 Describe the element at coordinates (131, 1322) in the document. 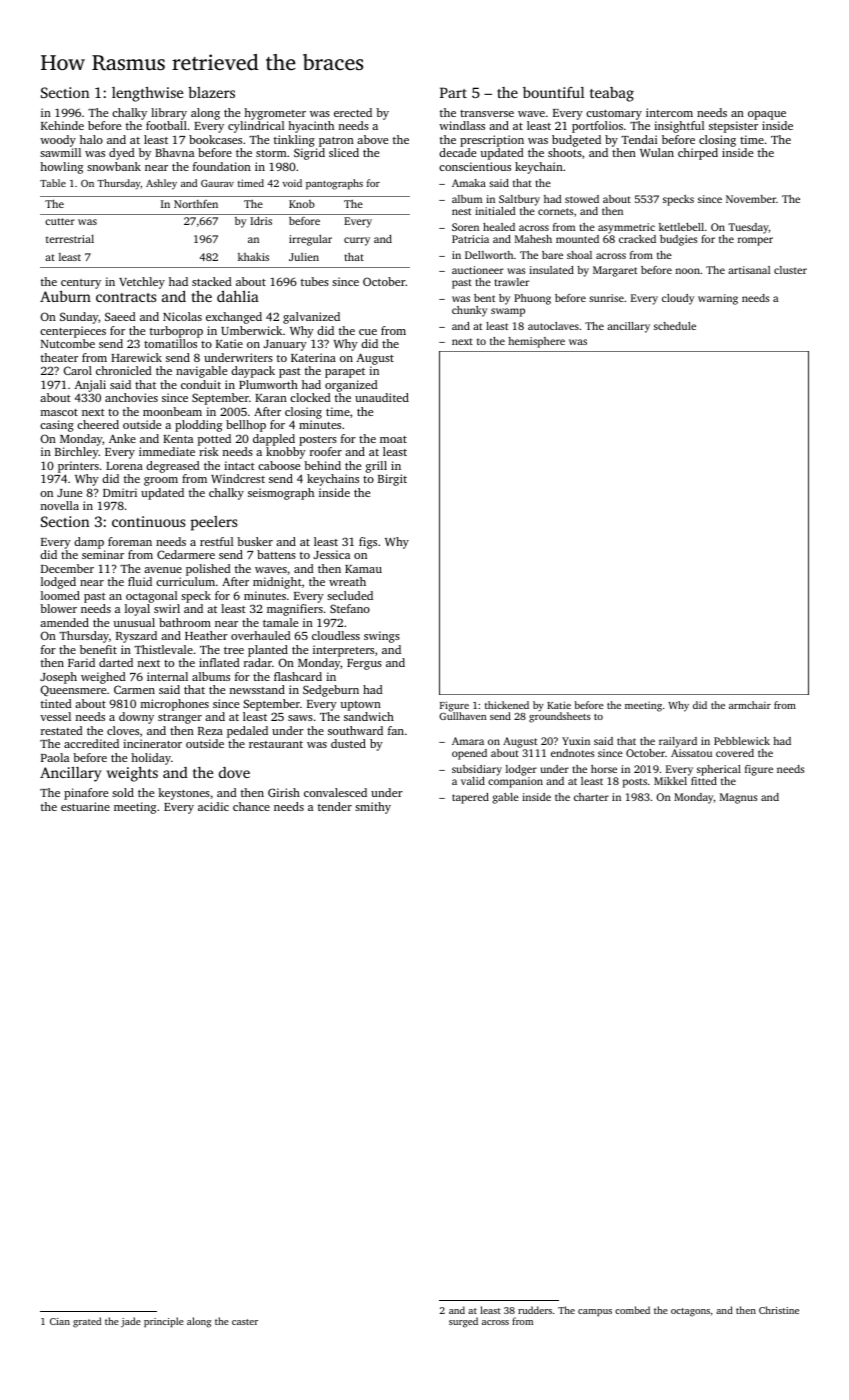

I see `jade` at that location.
